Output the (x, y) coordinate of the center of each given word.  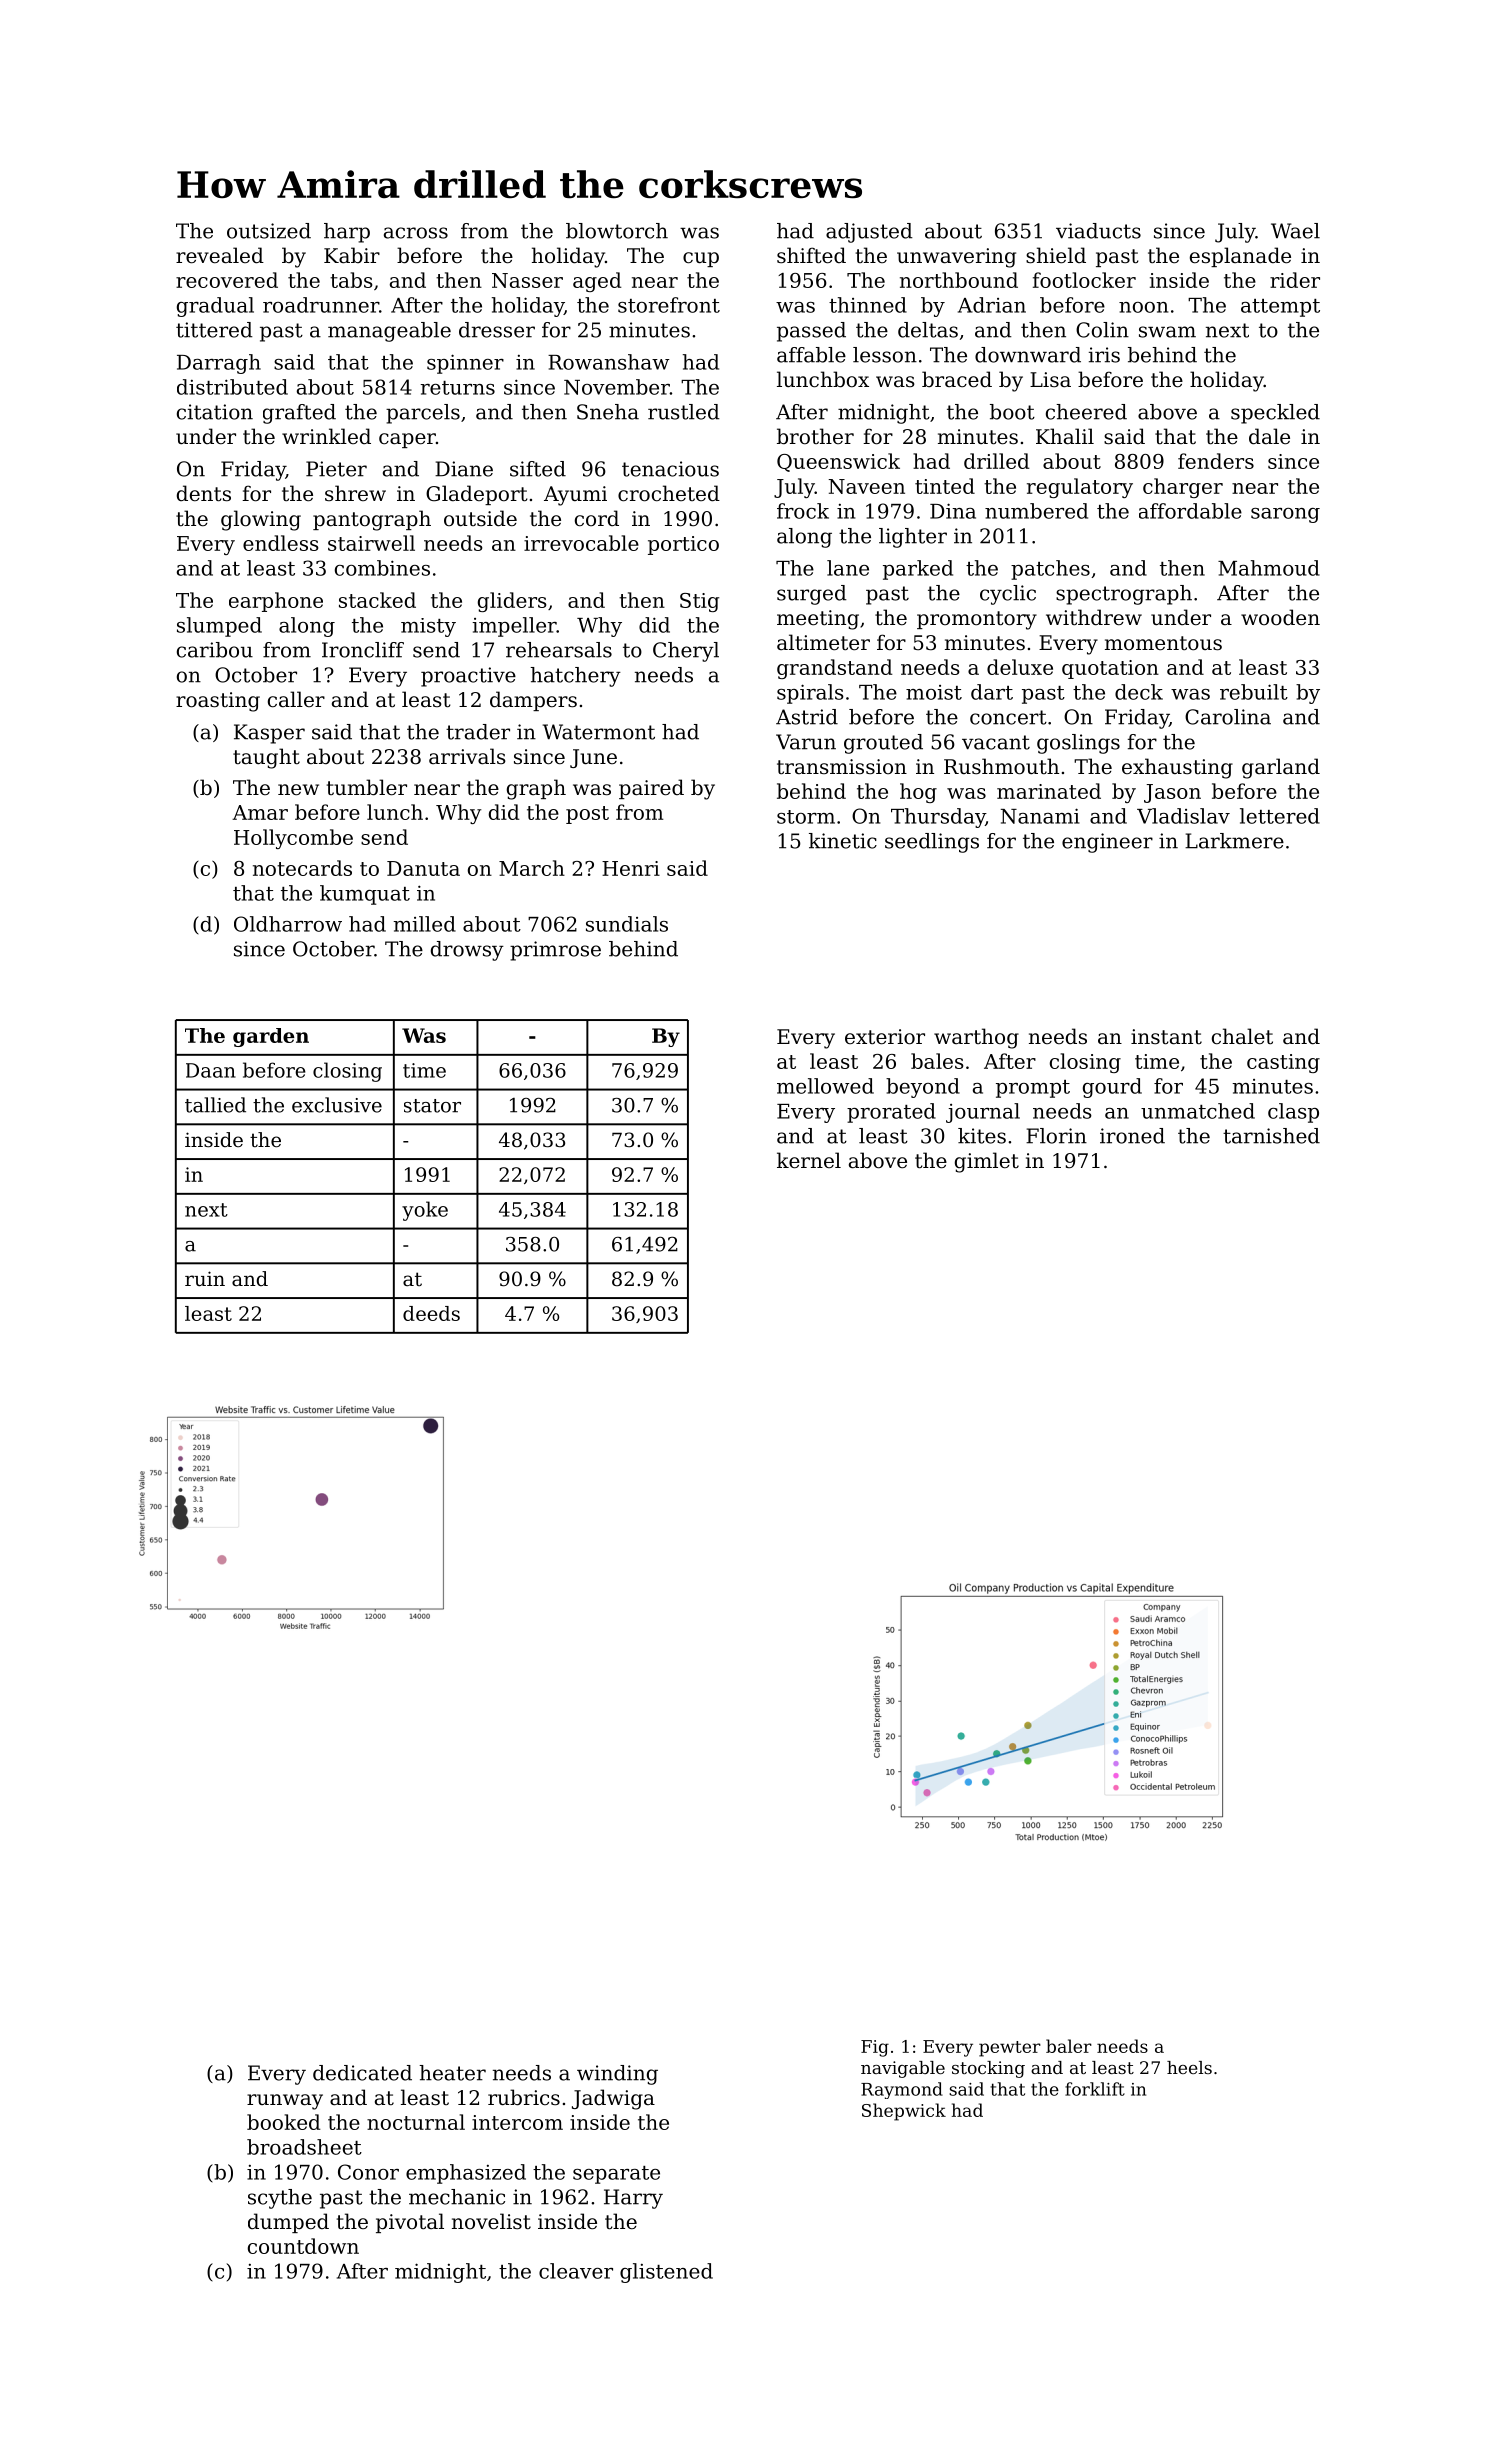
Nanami (1040, 816)
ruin (205, 1278)
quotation (1110, 669)
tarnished (1271, 1136)
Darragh (219, 364)
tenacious (670, 469)
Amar (260, 812)
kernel (809, 1160)
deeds (431, 1313)
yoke (425, 1211)
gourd (1112, 1088)
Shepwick (904, 2112)
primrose (555, 951)
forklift (1095, 2089)
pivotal (410, 2223)
